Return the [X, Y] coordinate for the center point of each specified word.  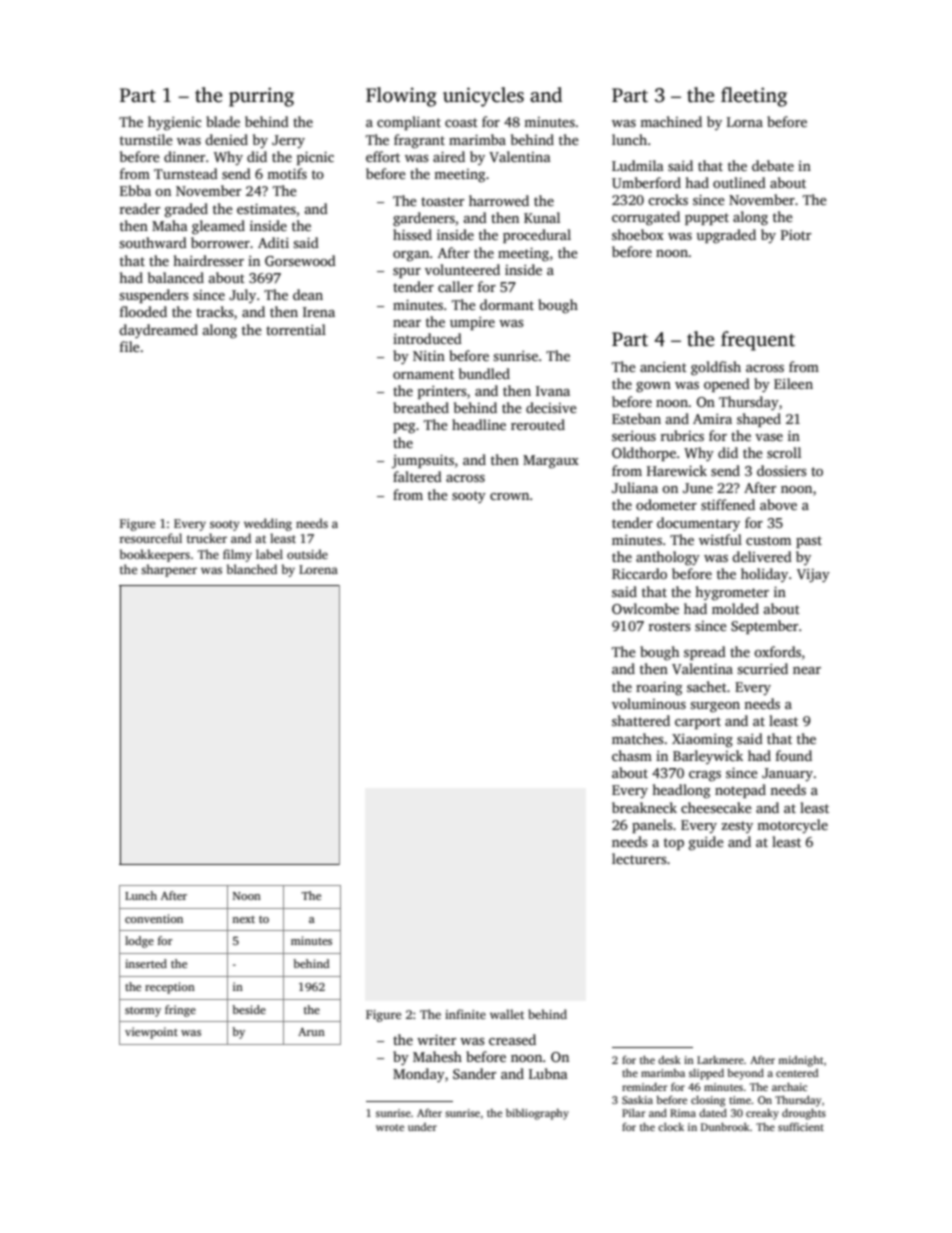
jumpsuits [423, 461]
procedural [537, 236]
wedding [268, 524]
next [243, 919]
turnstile [146, 139]
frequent [758, 341]
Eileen [793, 383]
